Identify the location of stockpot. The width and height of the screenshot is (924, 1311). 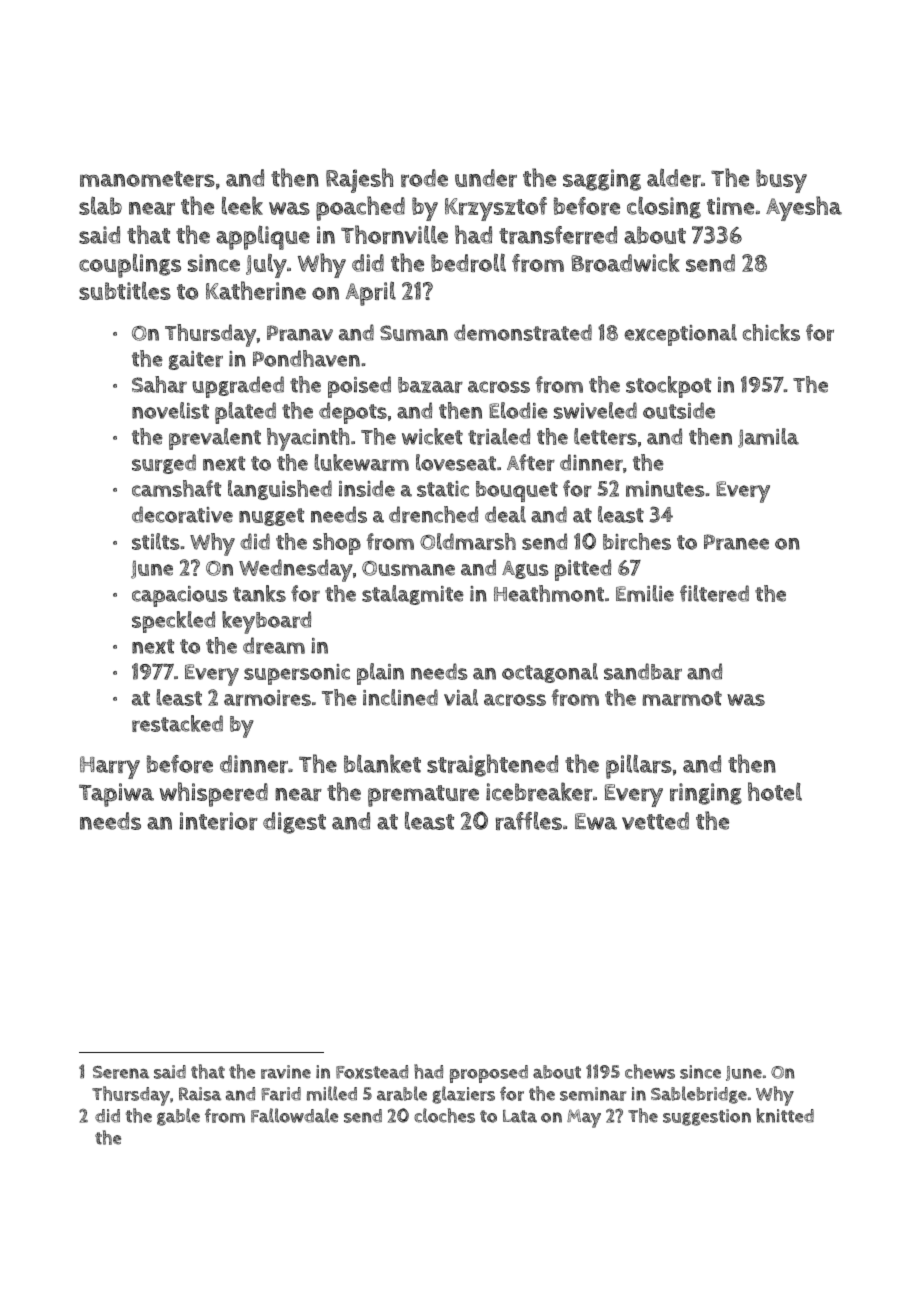
(668, 387).
